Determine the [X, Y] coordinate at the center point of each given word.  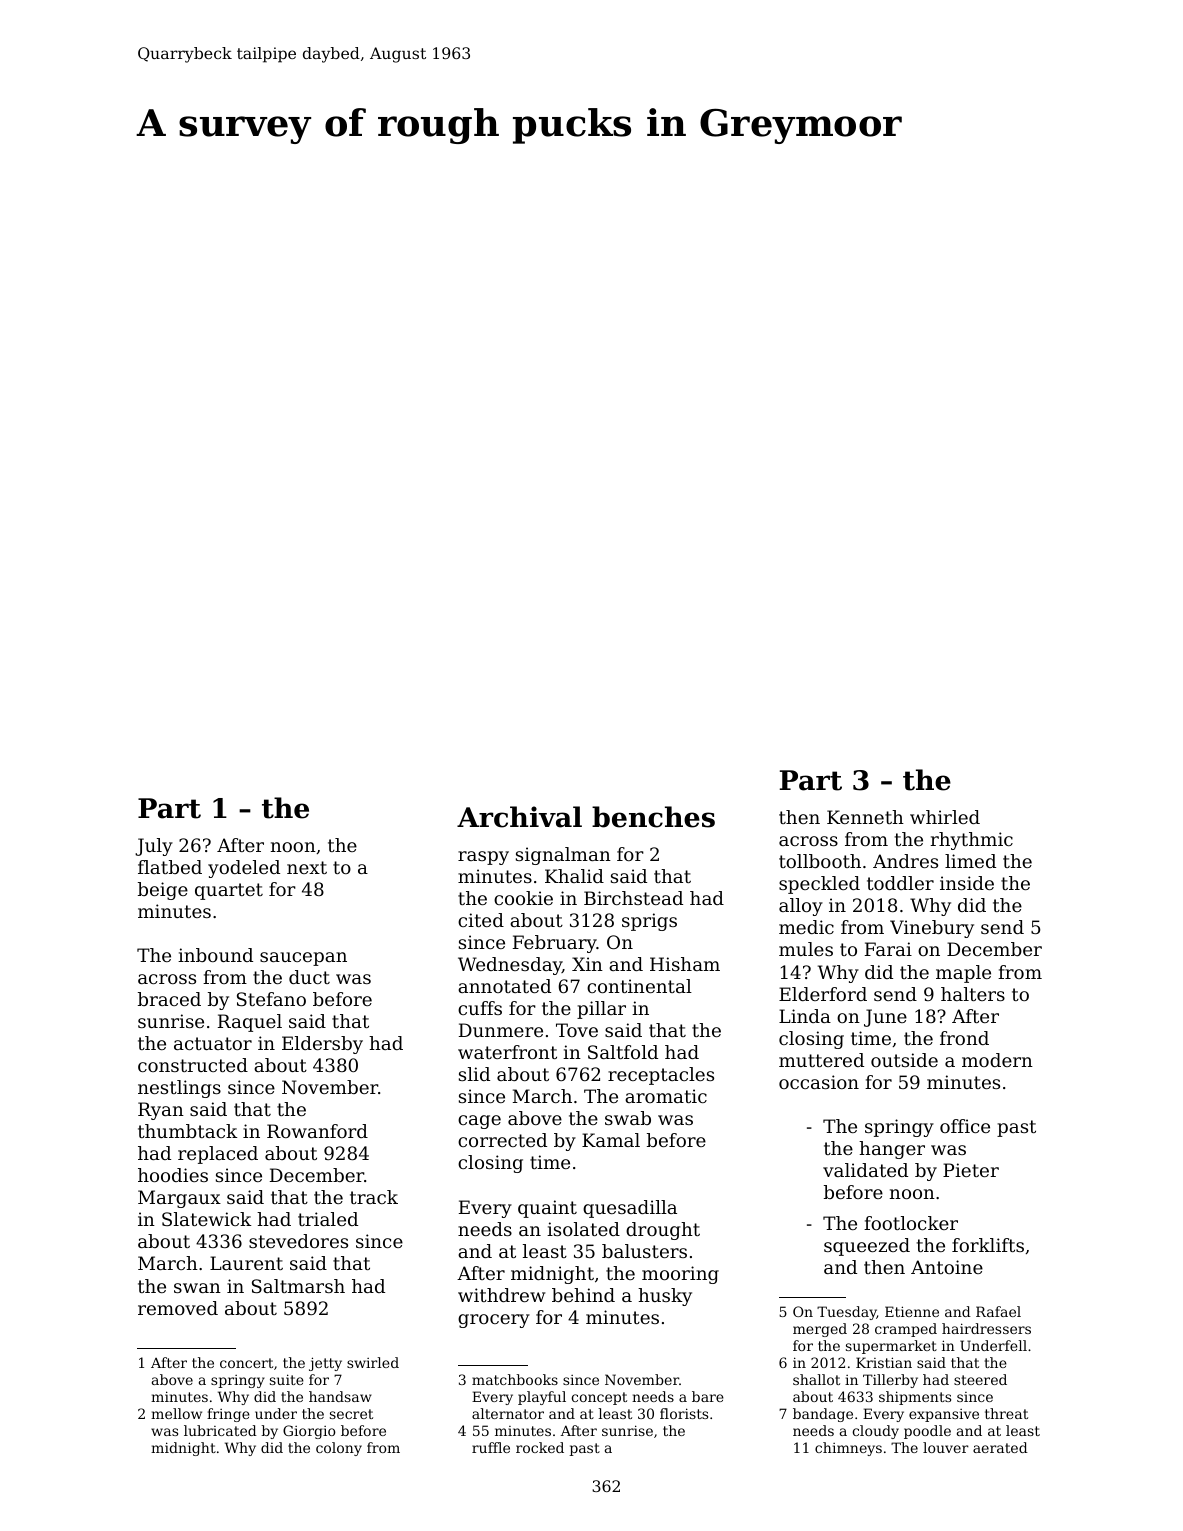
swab [628, 1118]
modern [997, 1060]
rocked [540, 1447]
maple [963, 974]
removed [178, 1308]
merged [820, 1330]
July [154, 847]
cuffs [480, 1008]
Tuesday [847, 1313]
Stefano [271, 999]
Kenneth [865, 817]
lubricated [220, 1430]
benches [653, 817]
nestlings [179, 1089]
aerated [1000, 1447]
